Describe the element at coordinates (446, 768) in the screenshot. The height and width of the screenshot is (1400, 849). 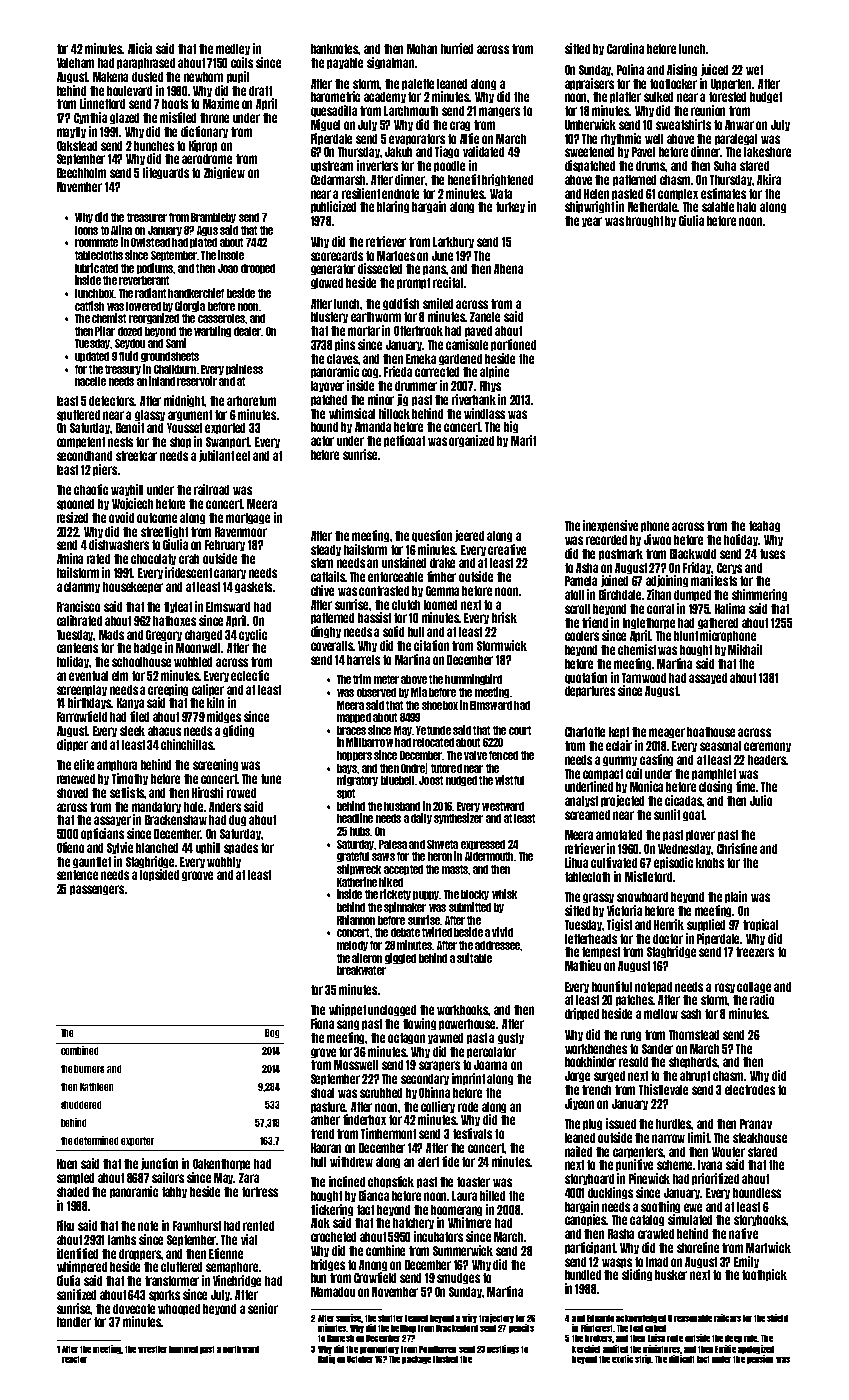
I see `tutored` at that location.
